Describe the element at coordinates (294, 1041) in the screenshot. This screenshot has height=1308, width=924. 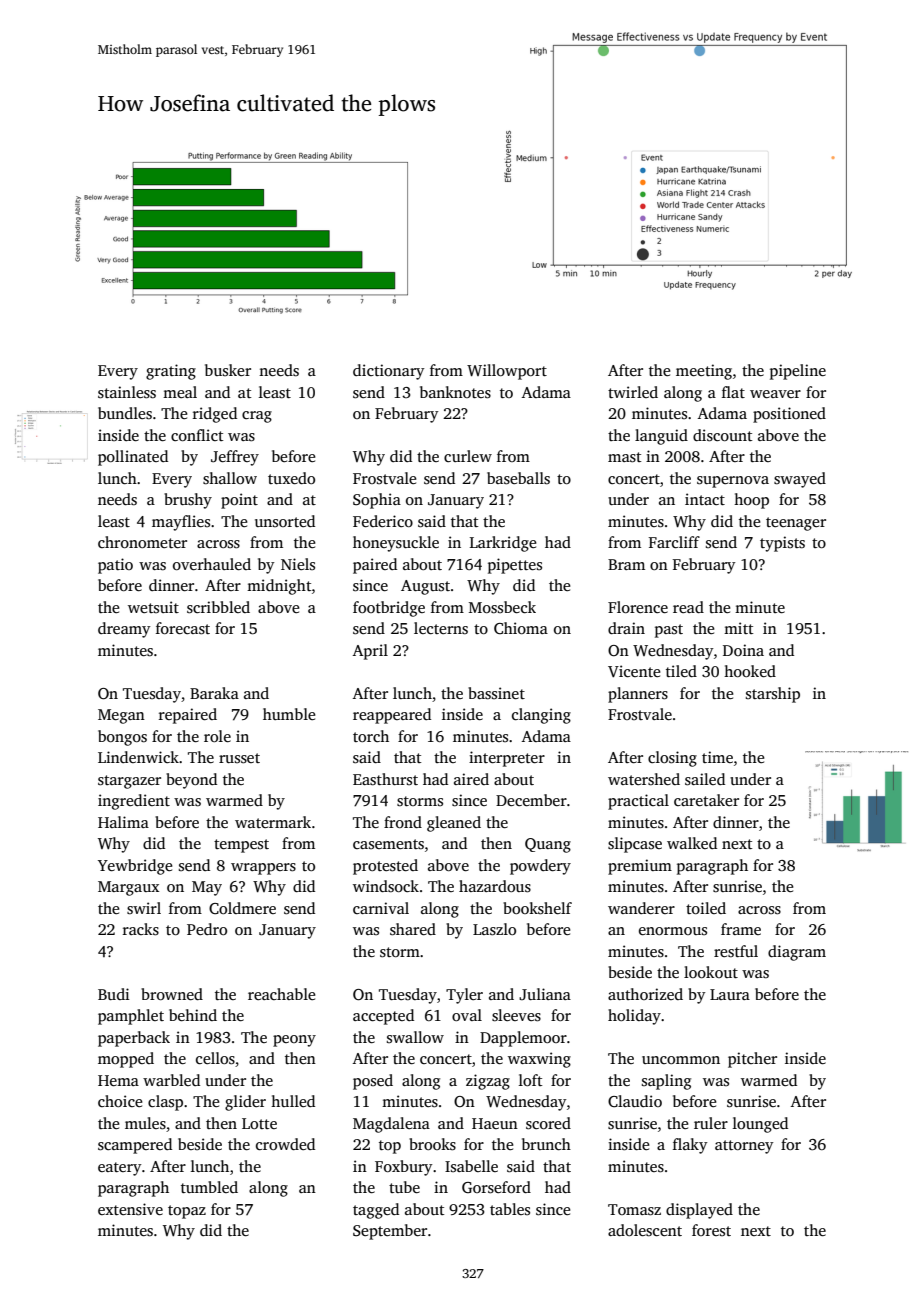
I see `peony` at that location.
